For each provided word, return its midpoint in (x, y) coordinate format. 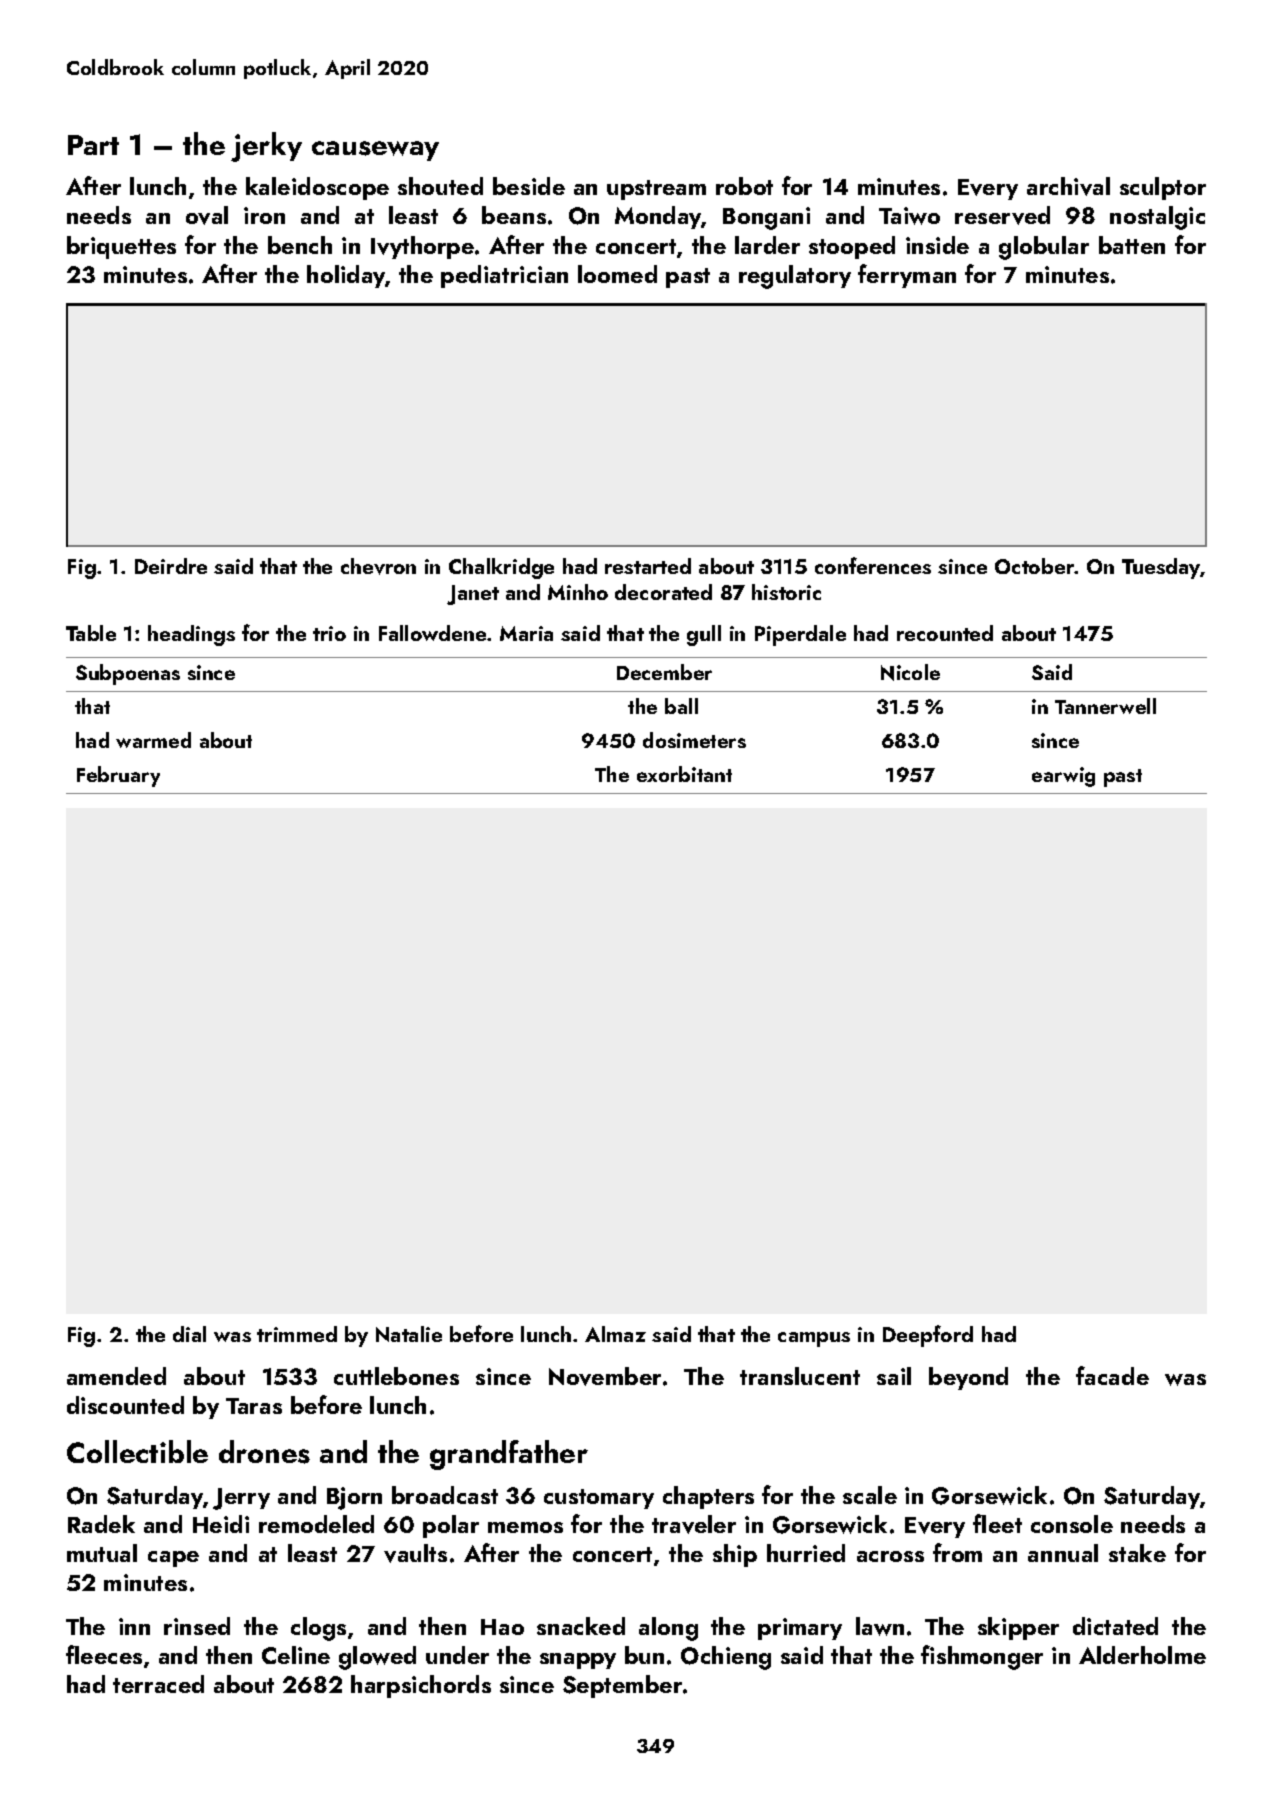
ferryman (907, 276)
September (622, 1686)
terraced (158, 1684)
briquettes (121, 247)
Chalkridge (501, 568)
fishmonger (982, 1657)
